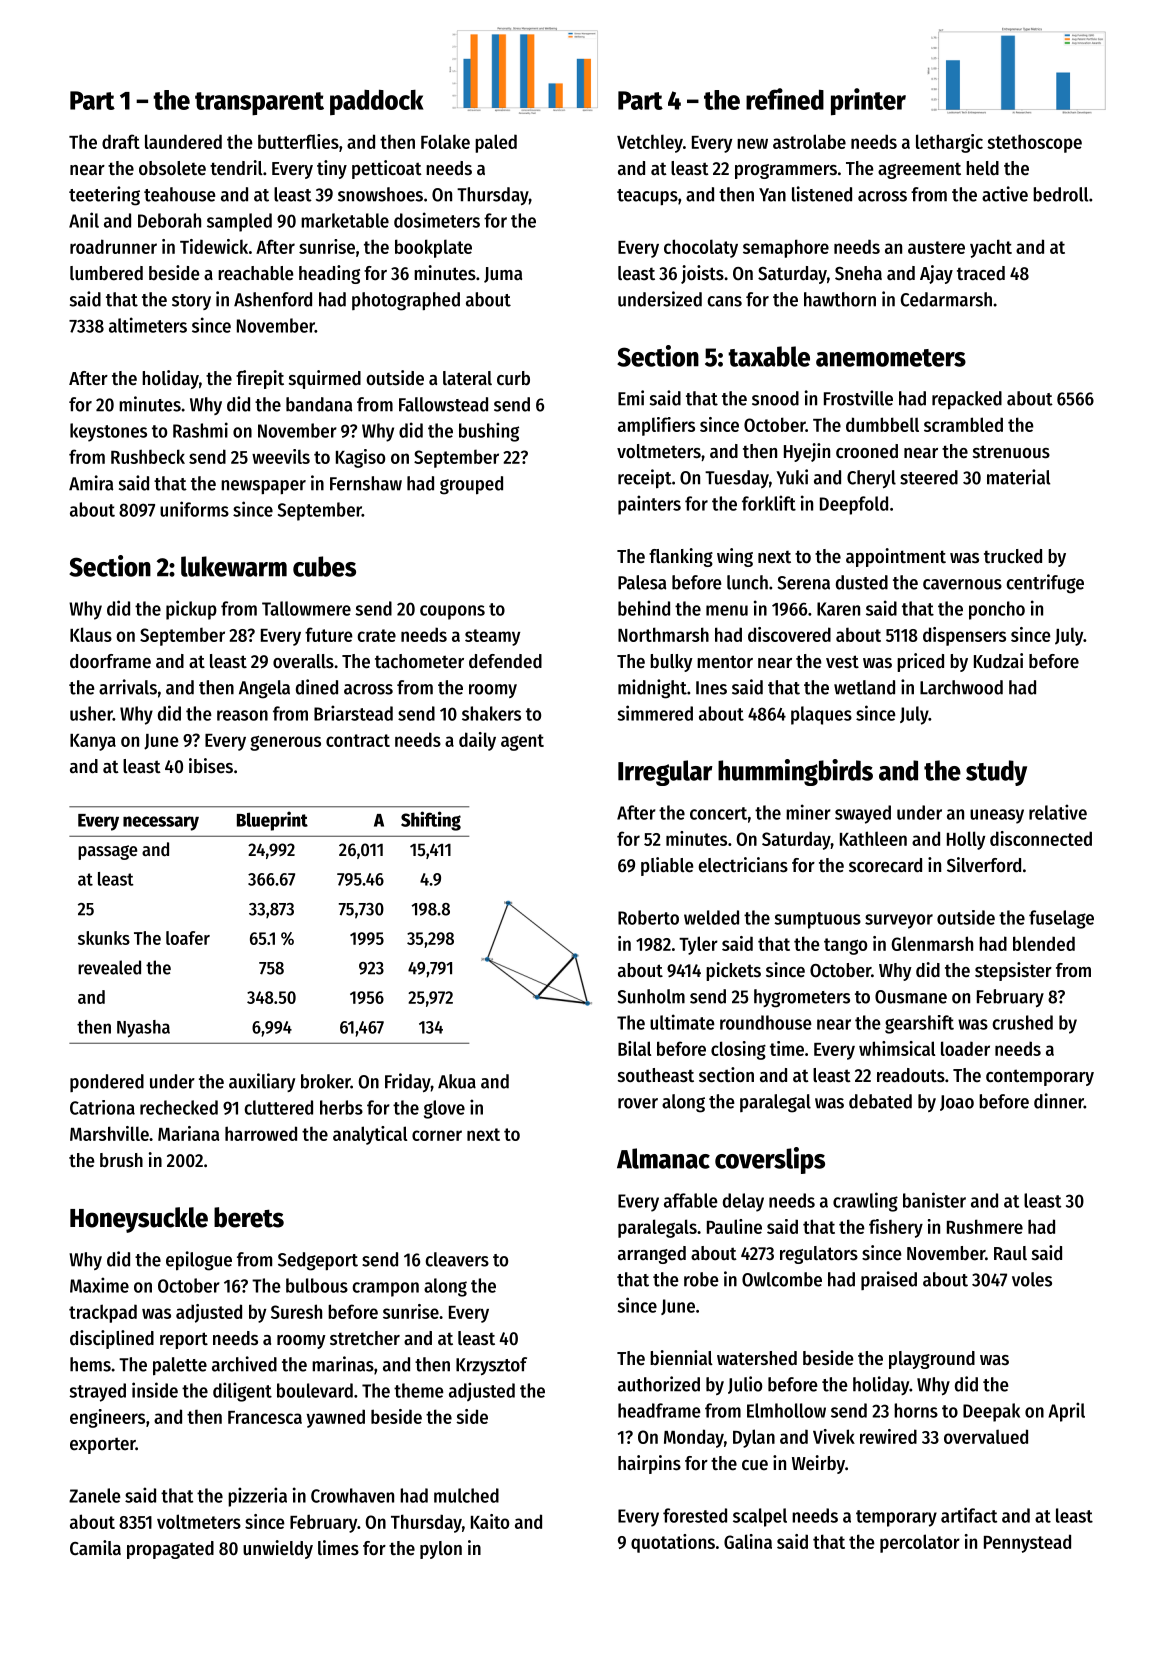 This screenshot has width=1165, height=1654. Describe the element at coordinates (949, 143) in the screenshot. I see `lethargic` at that location.
